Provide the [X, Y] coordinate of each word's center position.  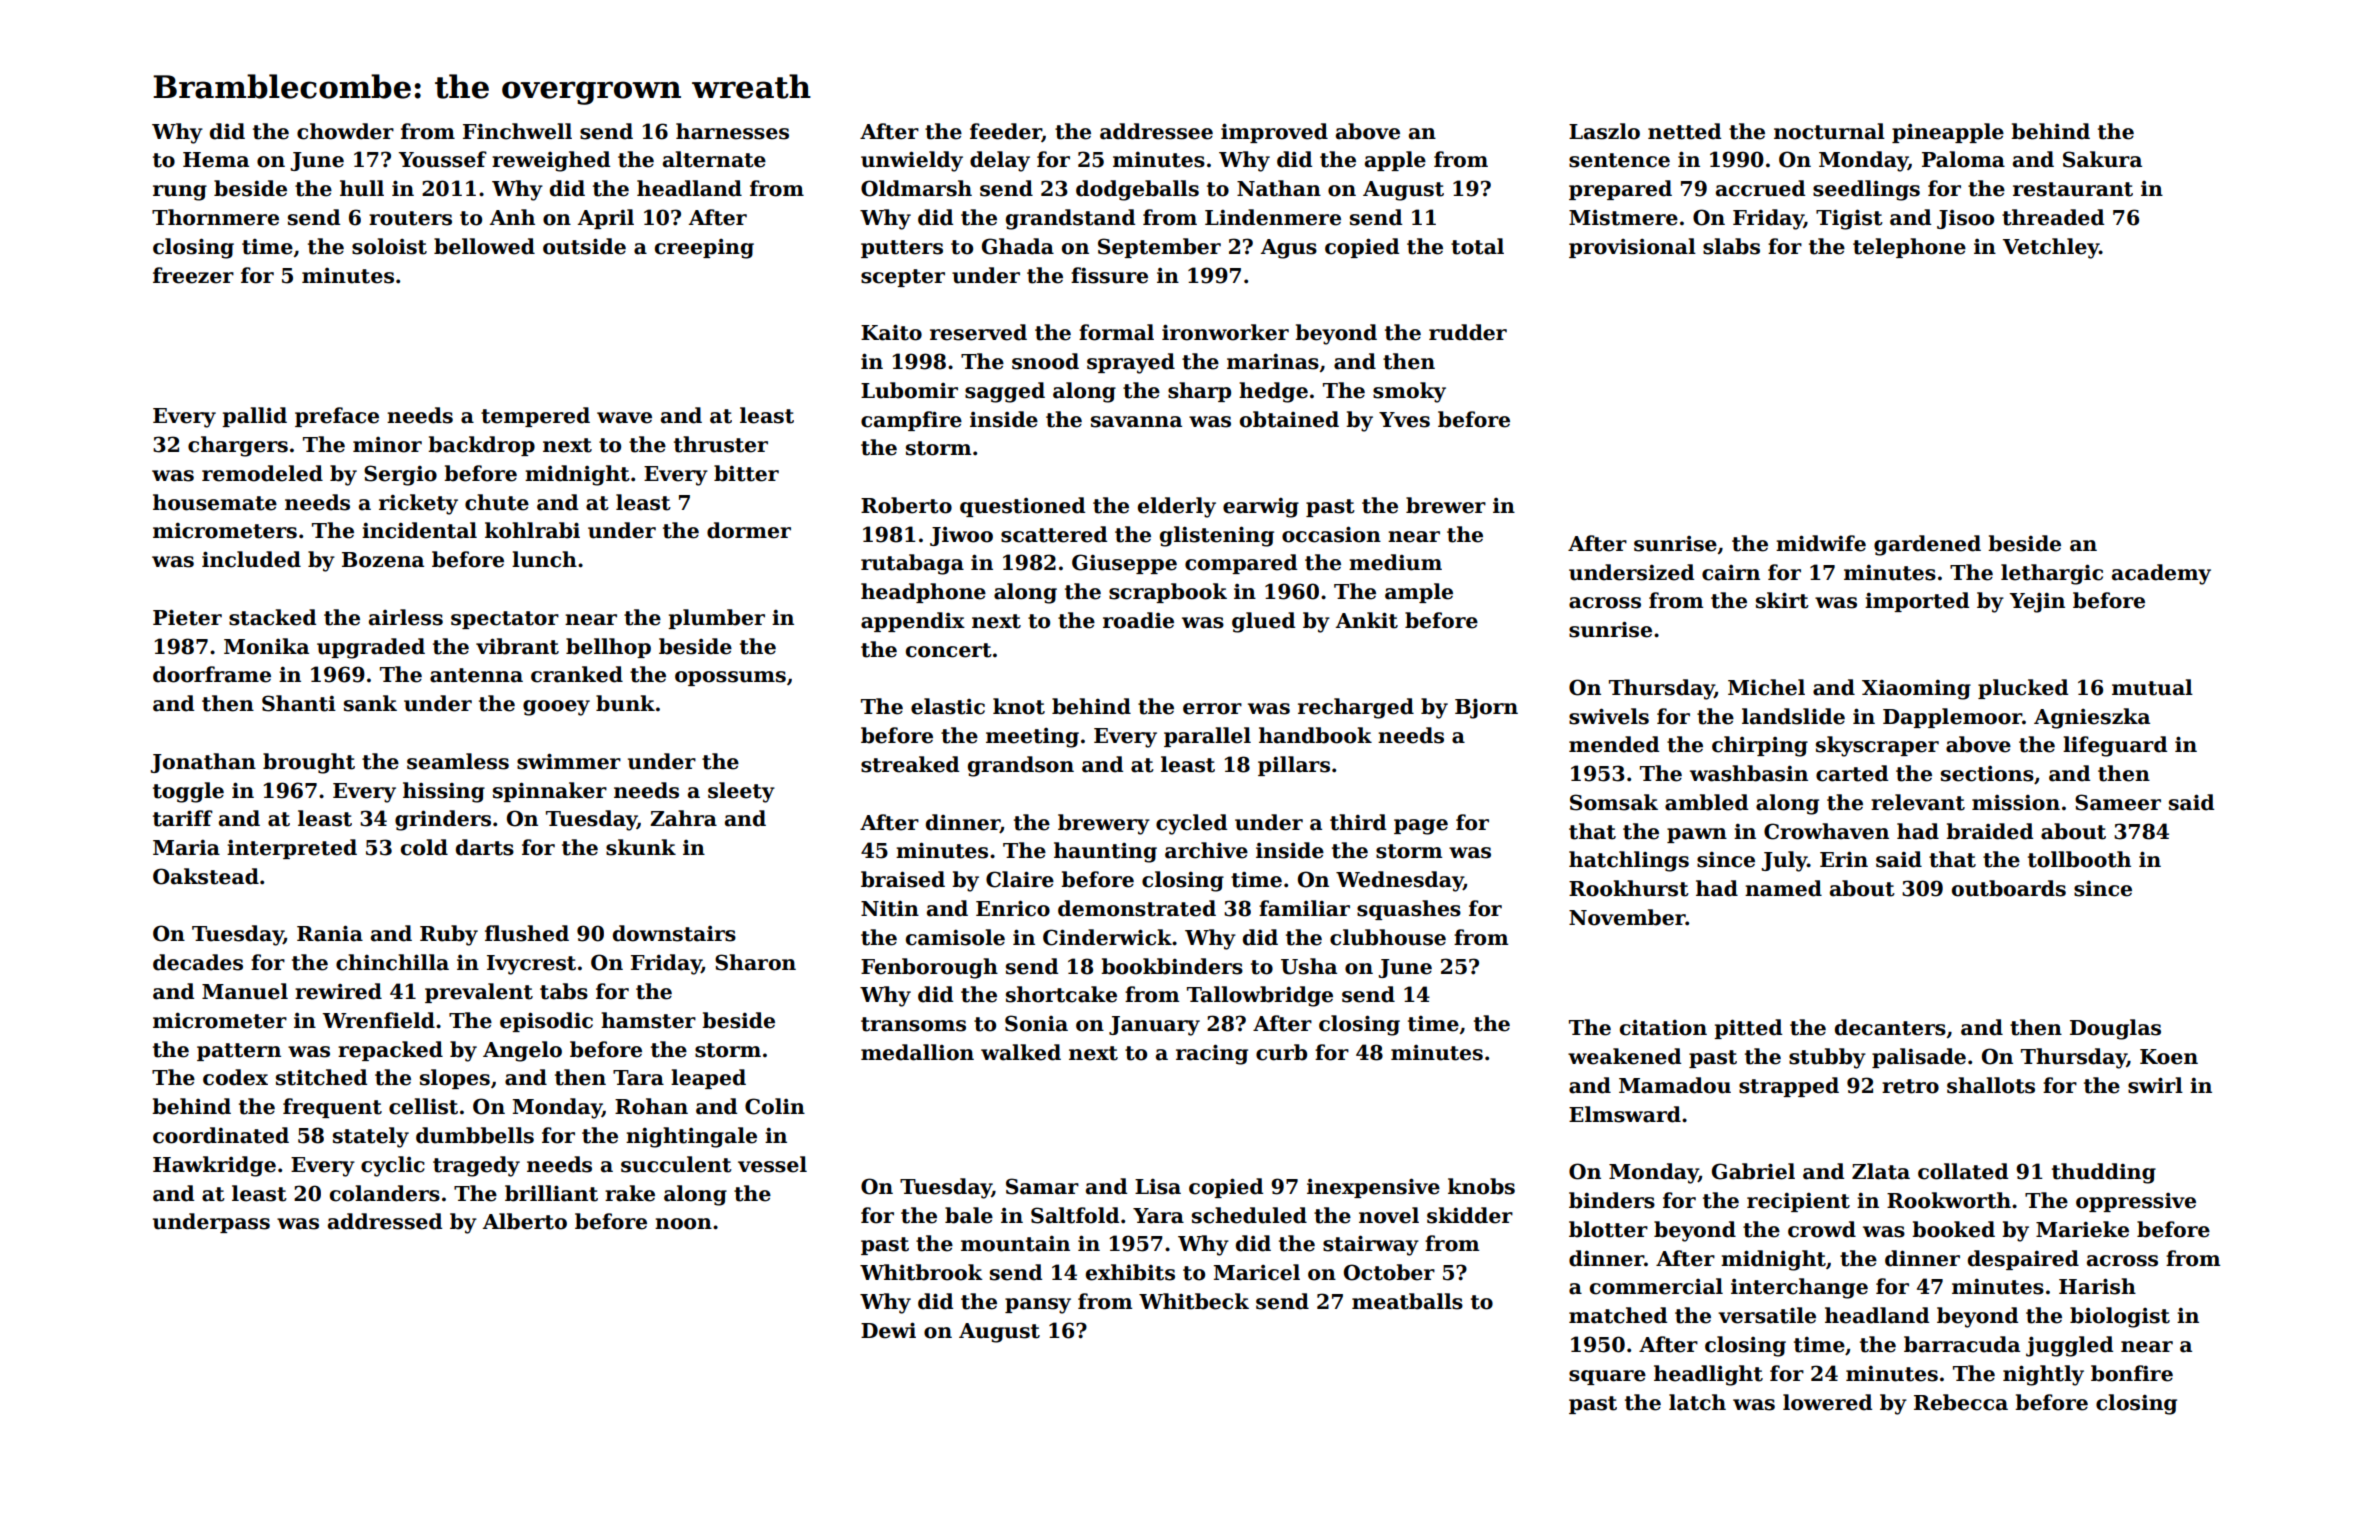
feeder [1006, 132]
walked [1021, 1052]
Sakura [2102, 159]
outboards [2009, 888]
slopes [455, 1079]
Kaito [891, 332]
